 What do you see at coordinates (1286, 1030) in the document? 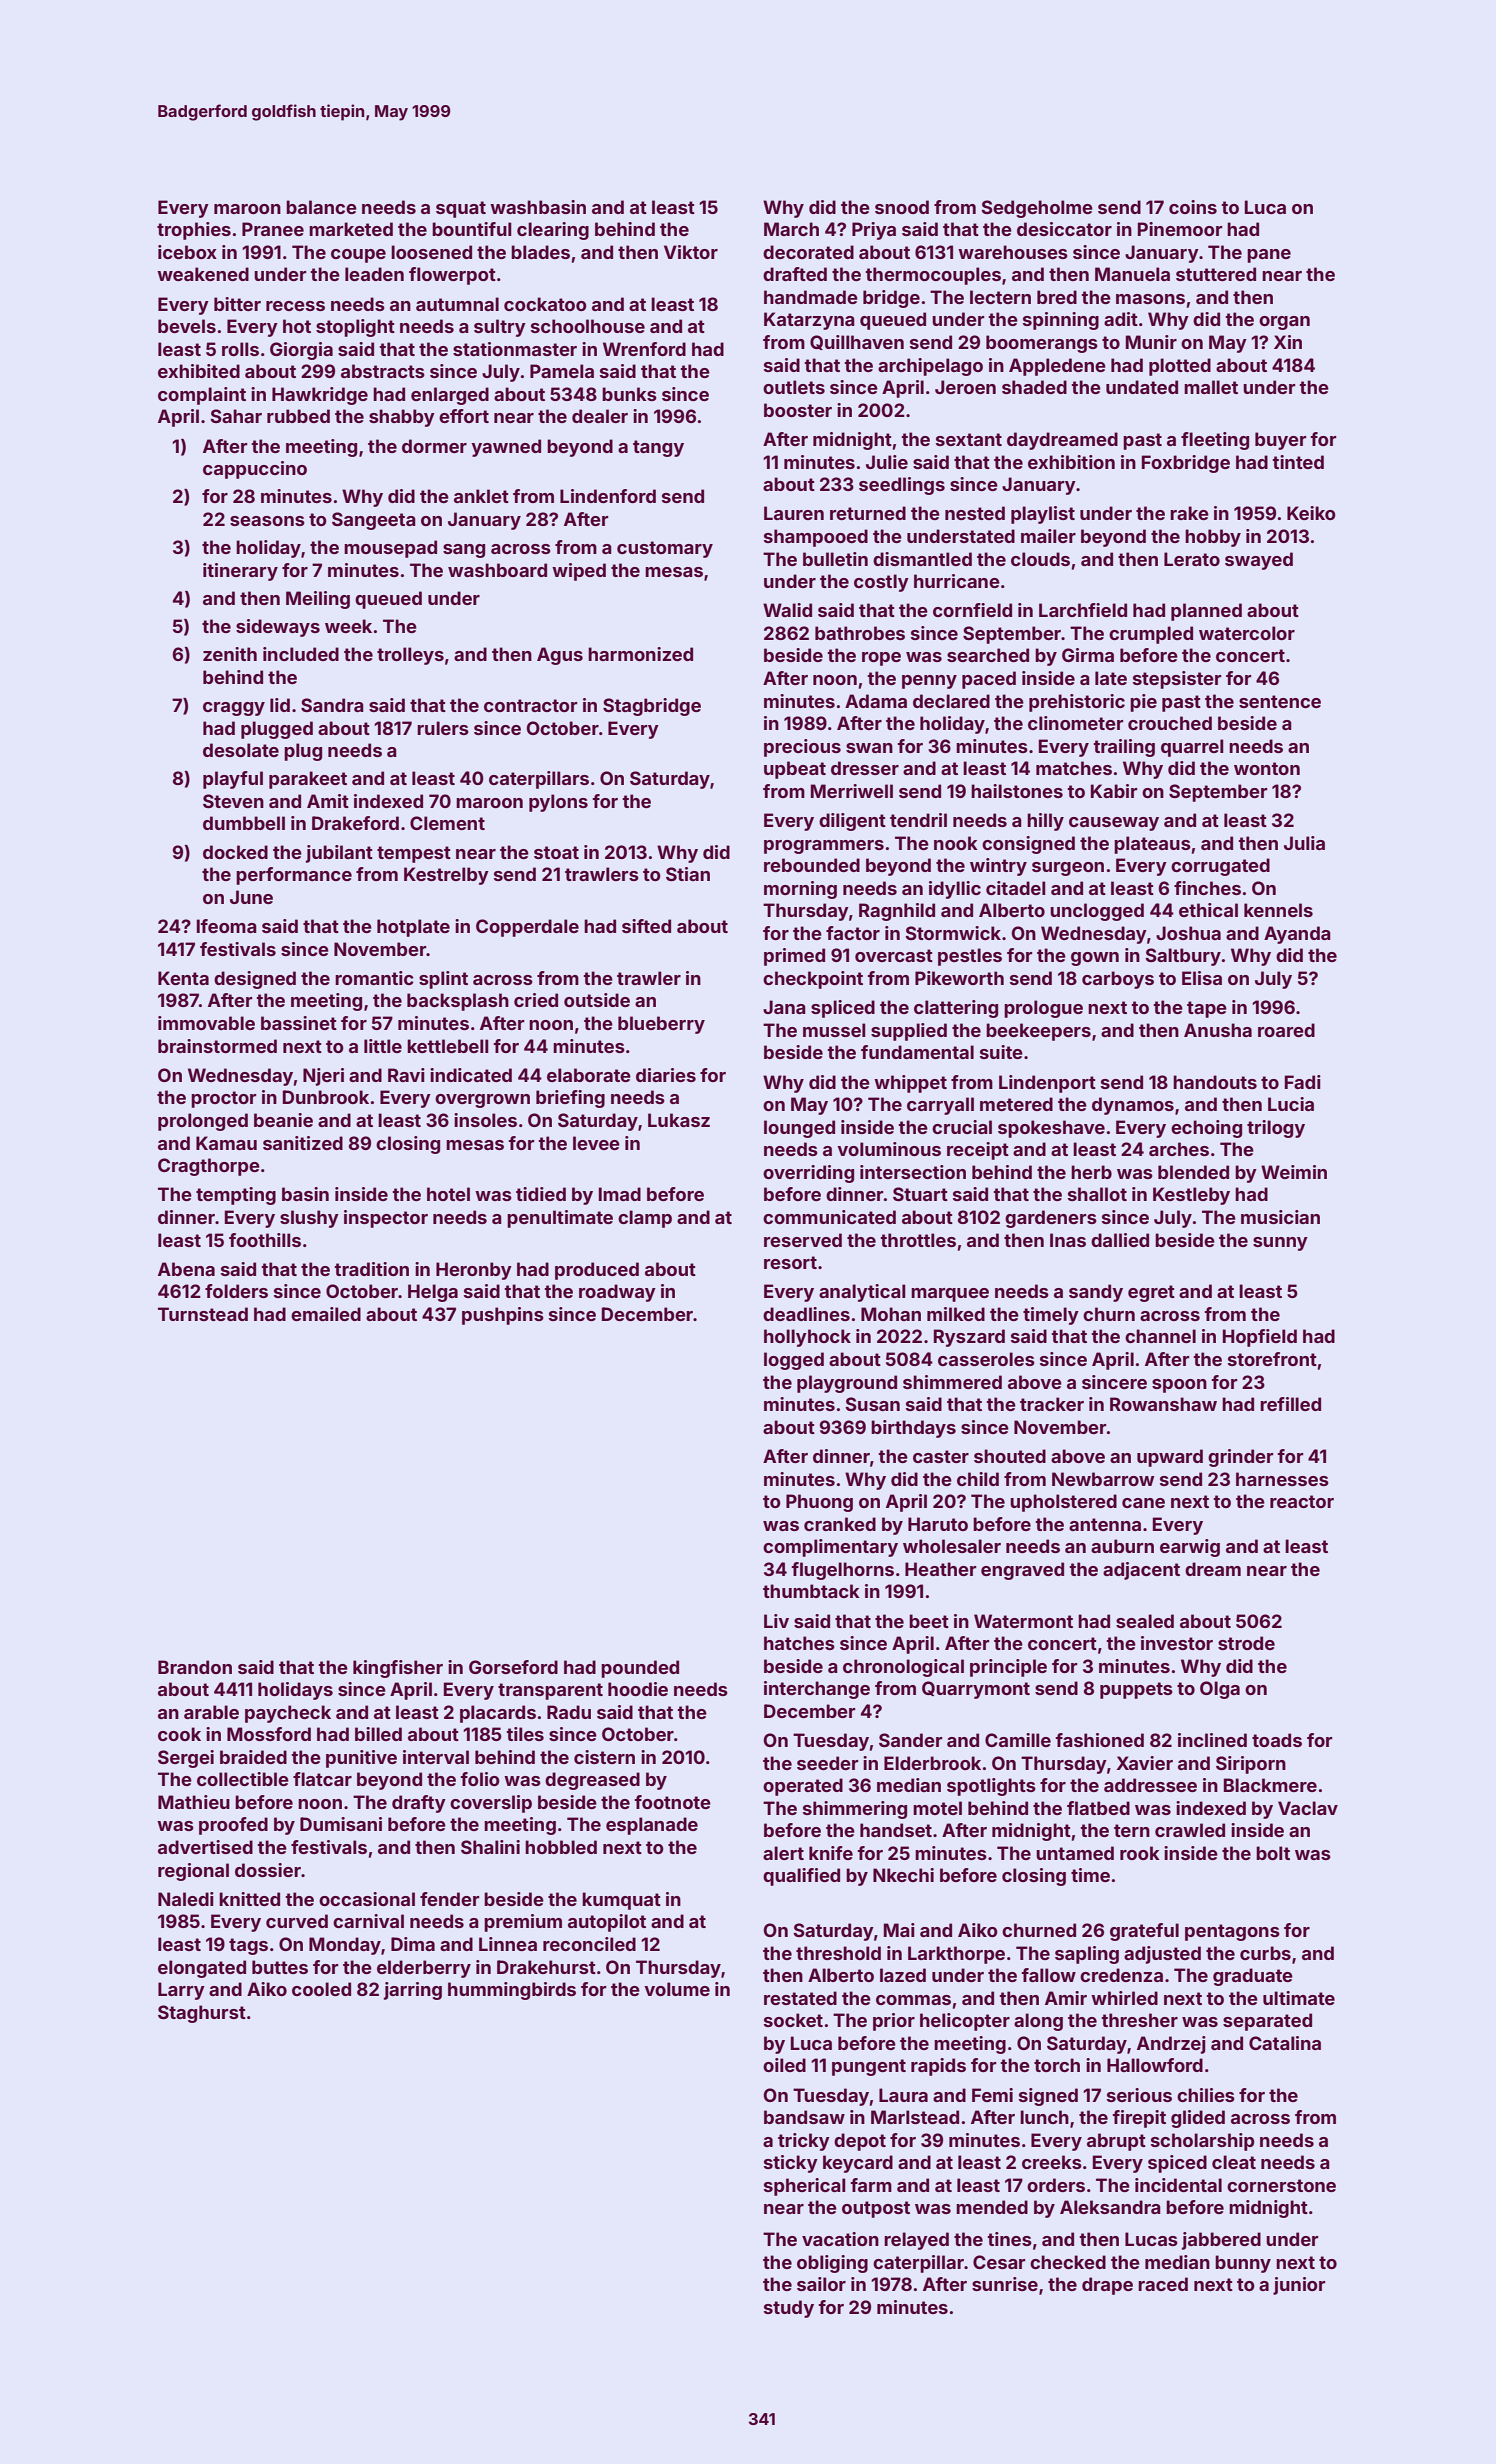
I see `roared` at bounding box center [1286, 1030].
